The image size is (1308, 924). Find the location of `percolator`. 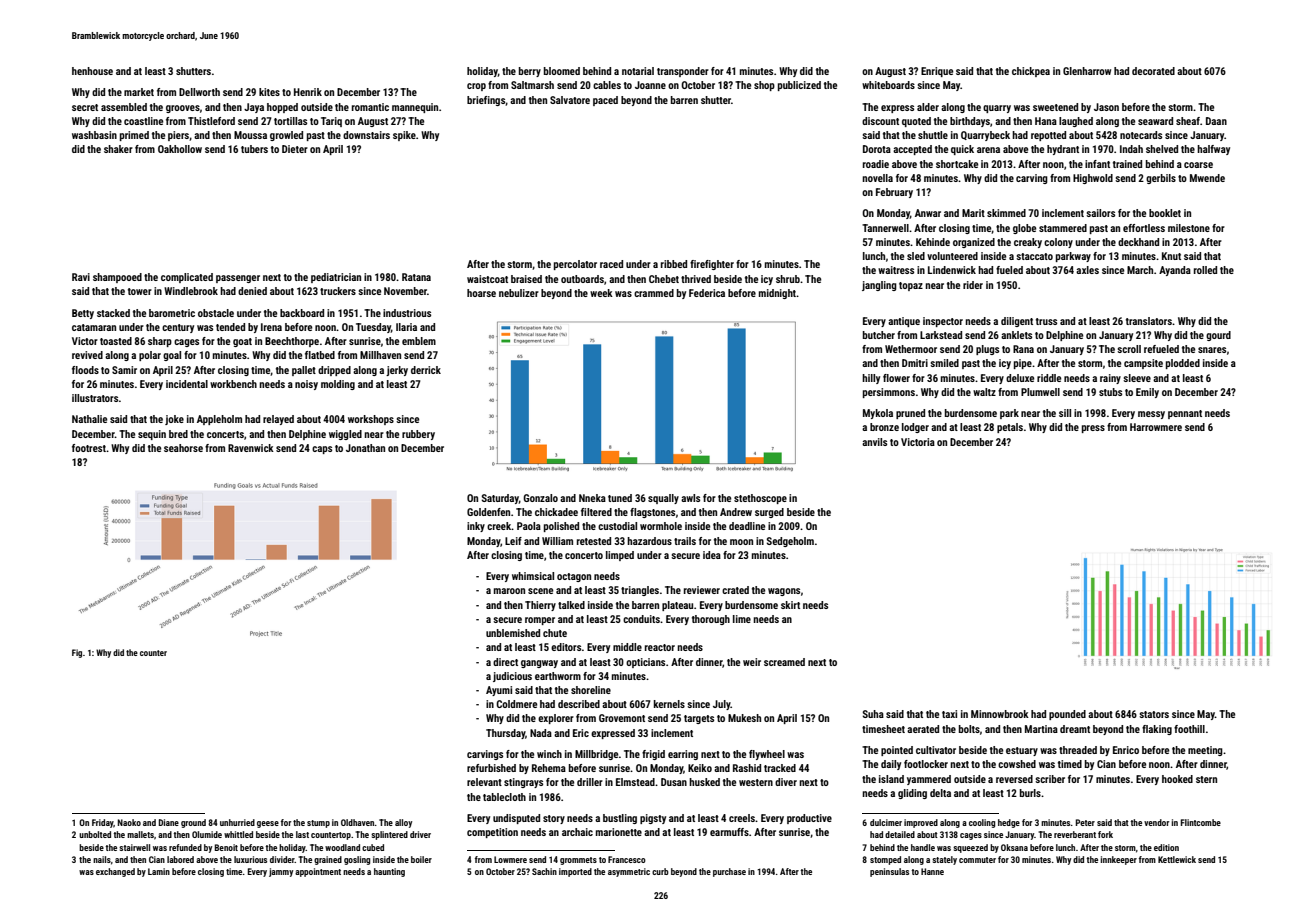

percolator is located at coordinates (575, 265).
